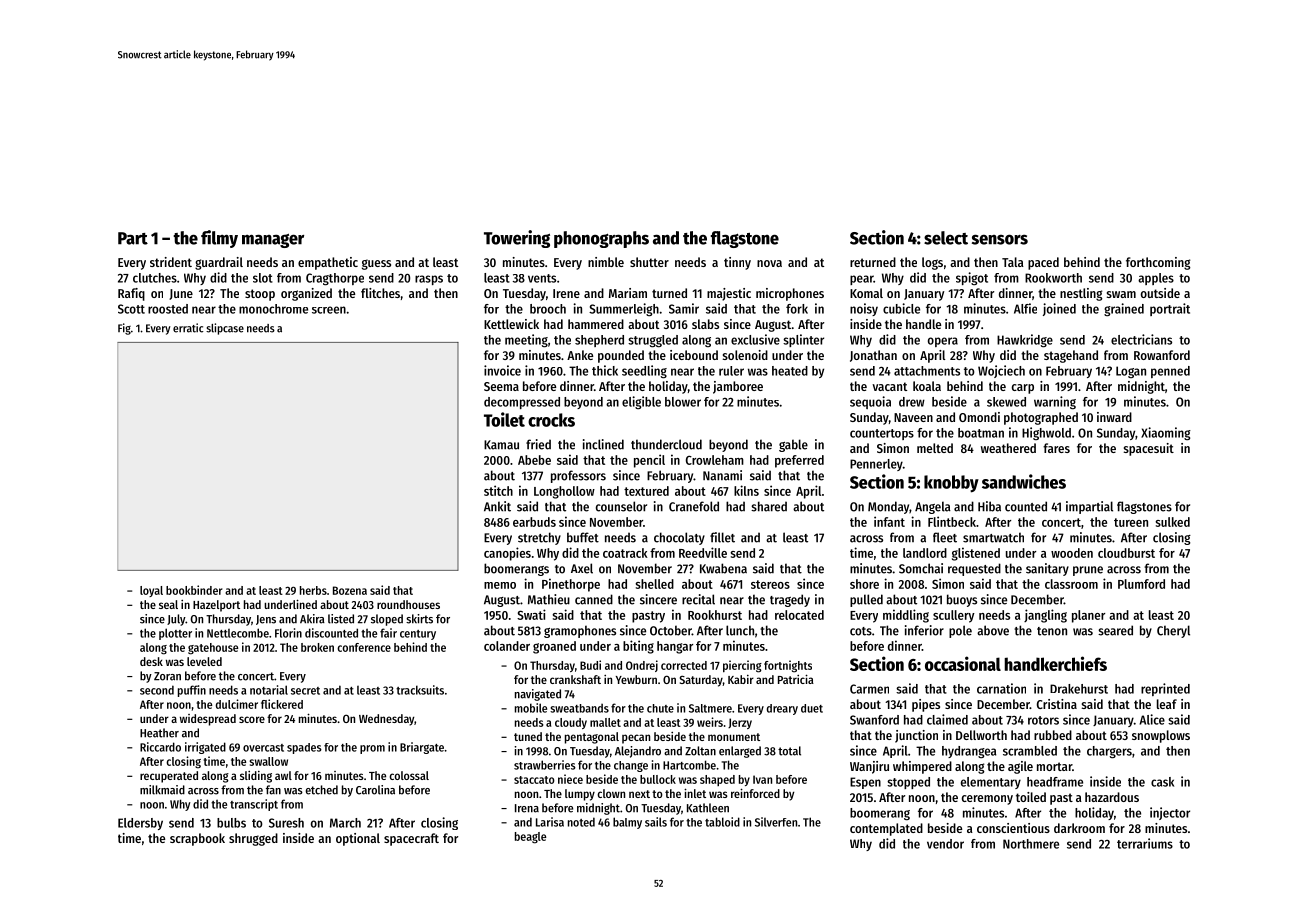 This screenshot has width=1308, height=924. Describe the element at coordinates (1114, 417) in the screenshot. I see `inward` at that location.
